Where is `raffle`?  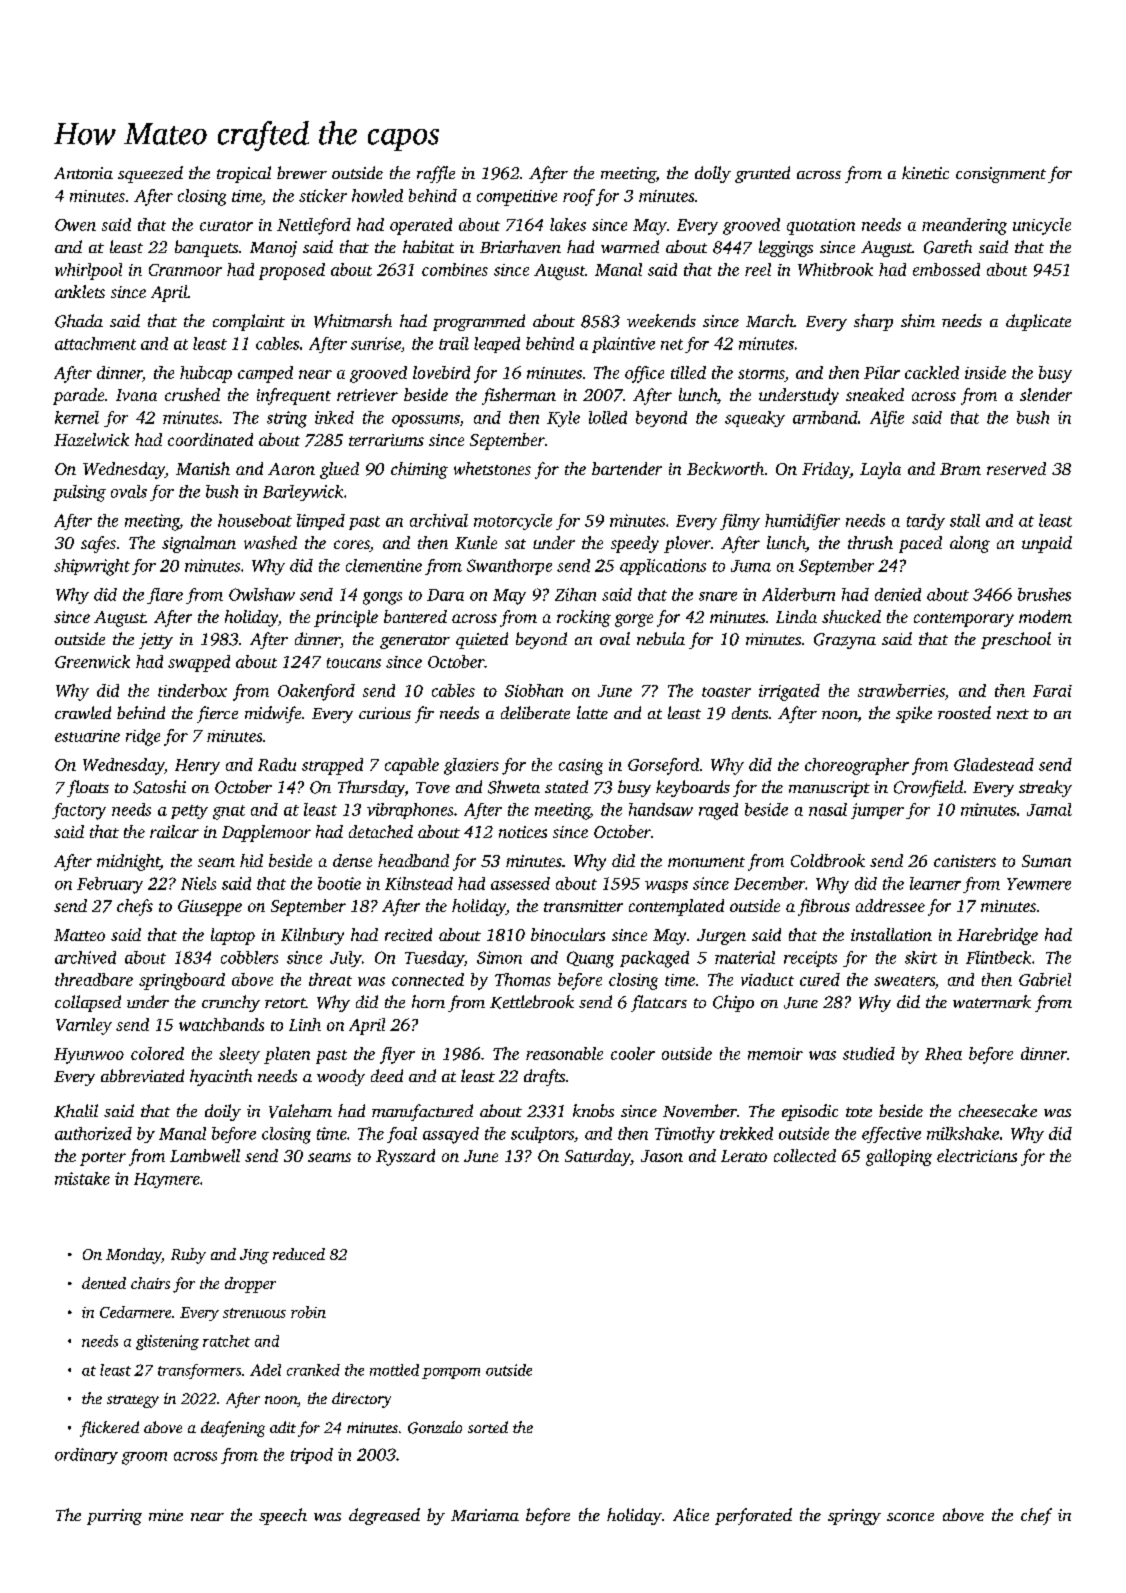 raffle is located at coordinates (436, 174).
